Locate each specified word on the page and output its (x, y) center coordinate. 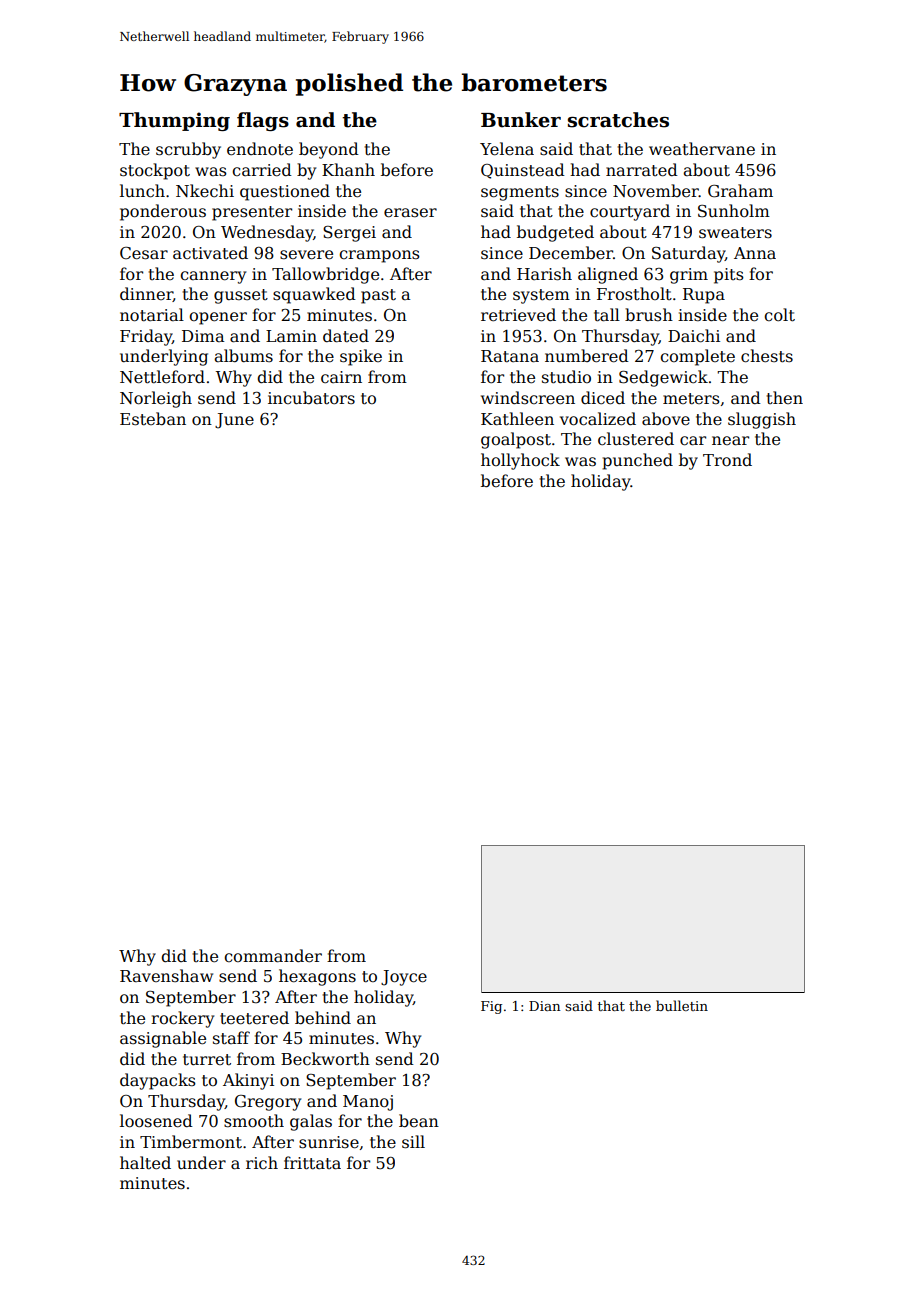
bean (419, 1121)
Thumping (174, 121)
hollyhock (520, 461)
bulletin (682, 1005)
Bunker (521, 120)
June (234, 421)
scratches (618, 120)
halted (145, 1163)
